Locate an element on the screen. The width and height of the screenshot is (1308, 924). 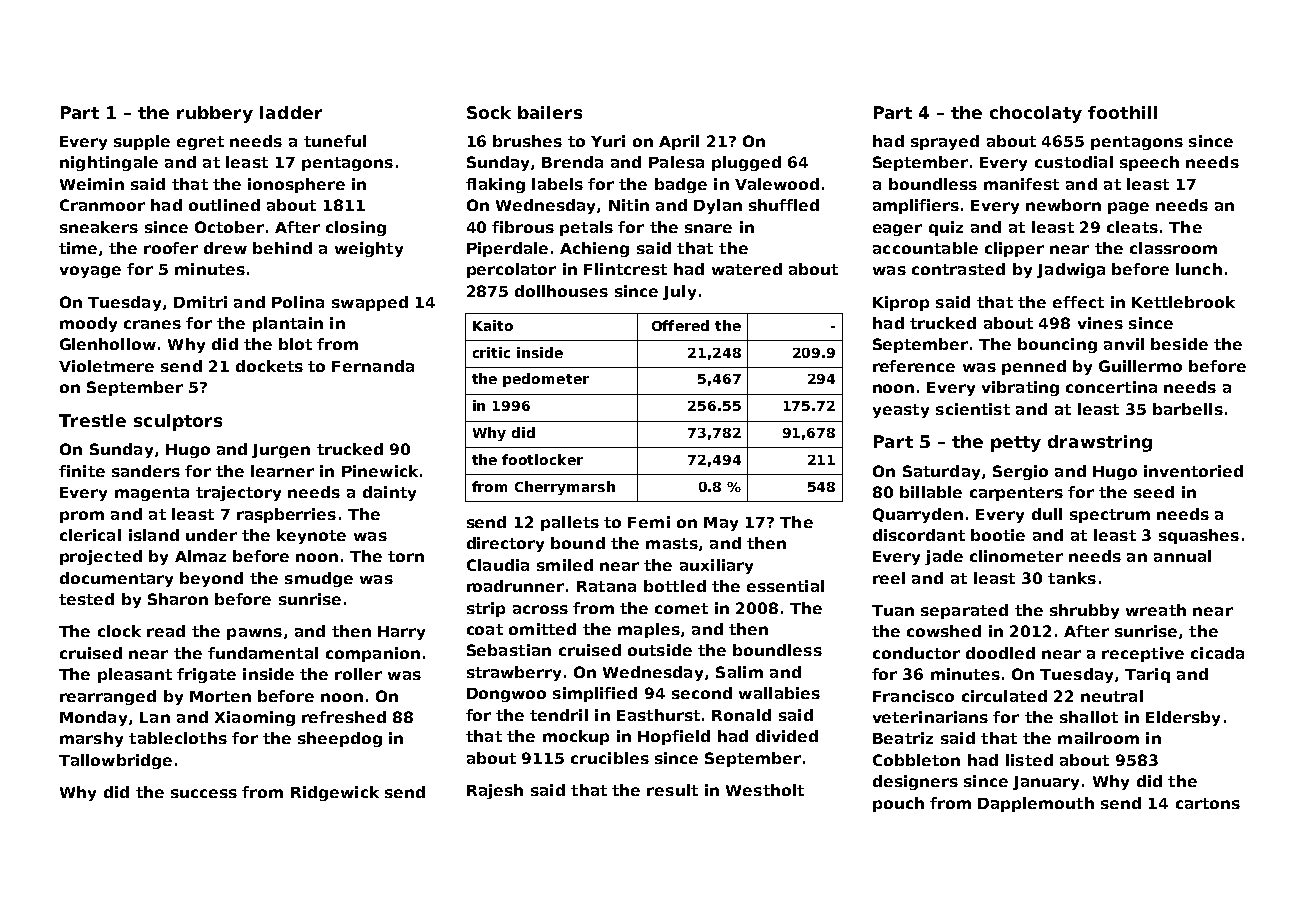
barbells is located at coordinates (1188, 409).
